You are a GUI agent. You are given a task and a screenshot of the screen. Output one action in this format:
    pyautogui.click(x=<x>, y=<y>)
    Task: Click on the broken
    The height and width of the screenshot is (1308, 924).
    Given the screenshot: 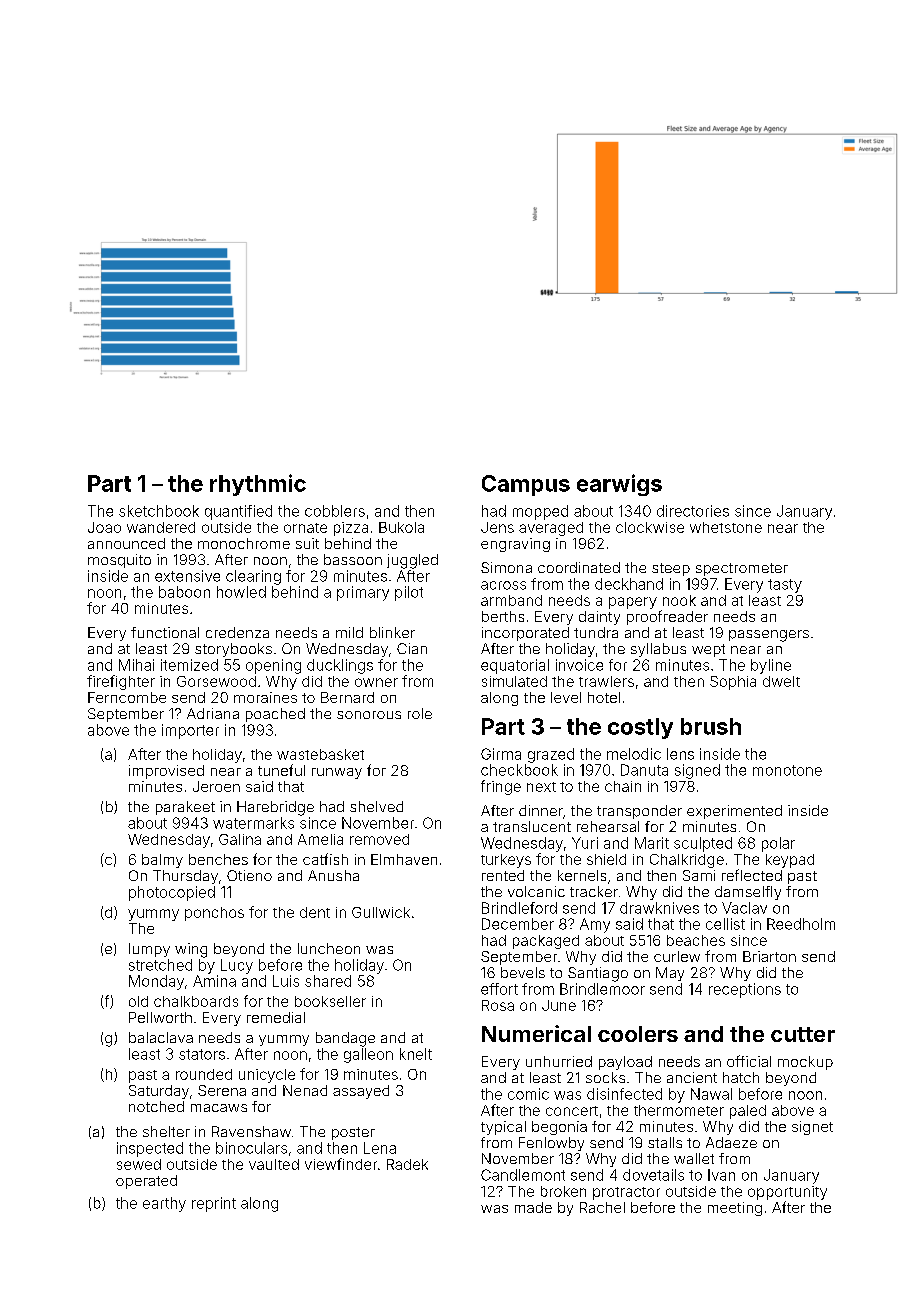 What is the action you would take?
    pyautogui.click(x=563, y=1191)
